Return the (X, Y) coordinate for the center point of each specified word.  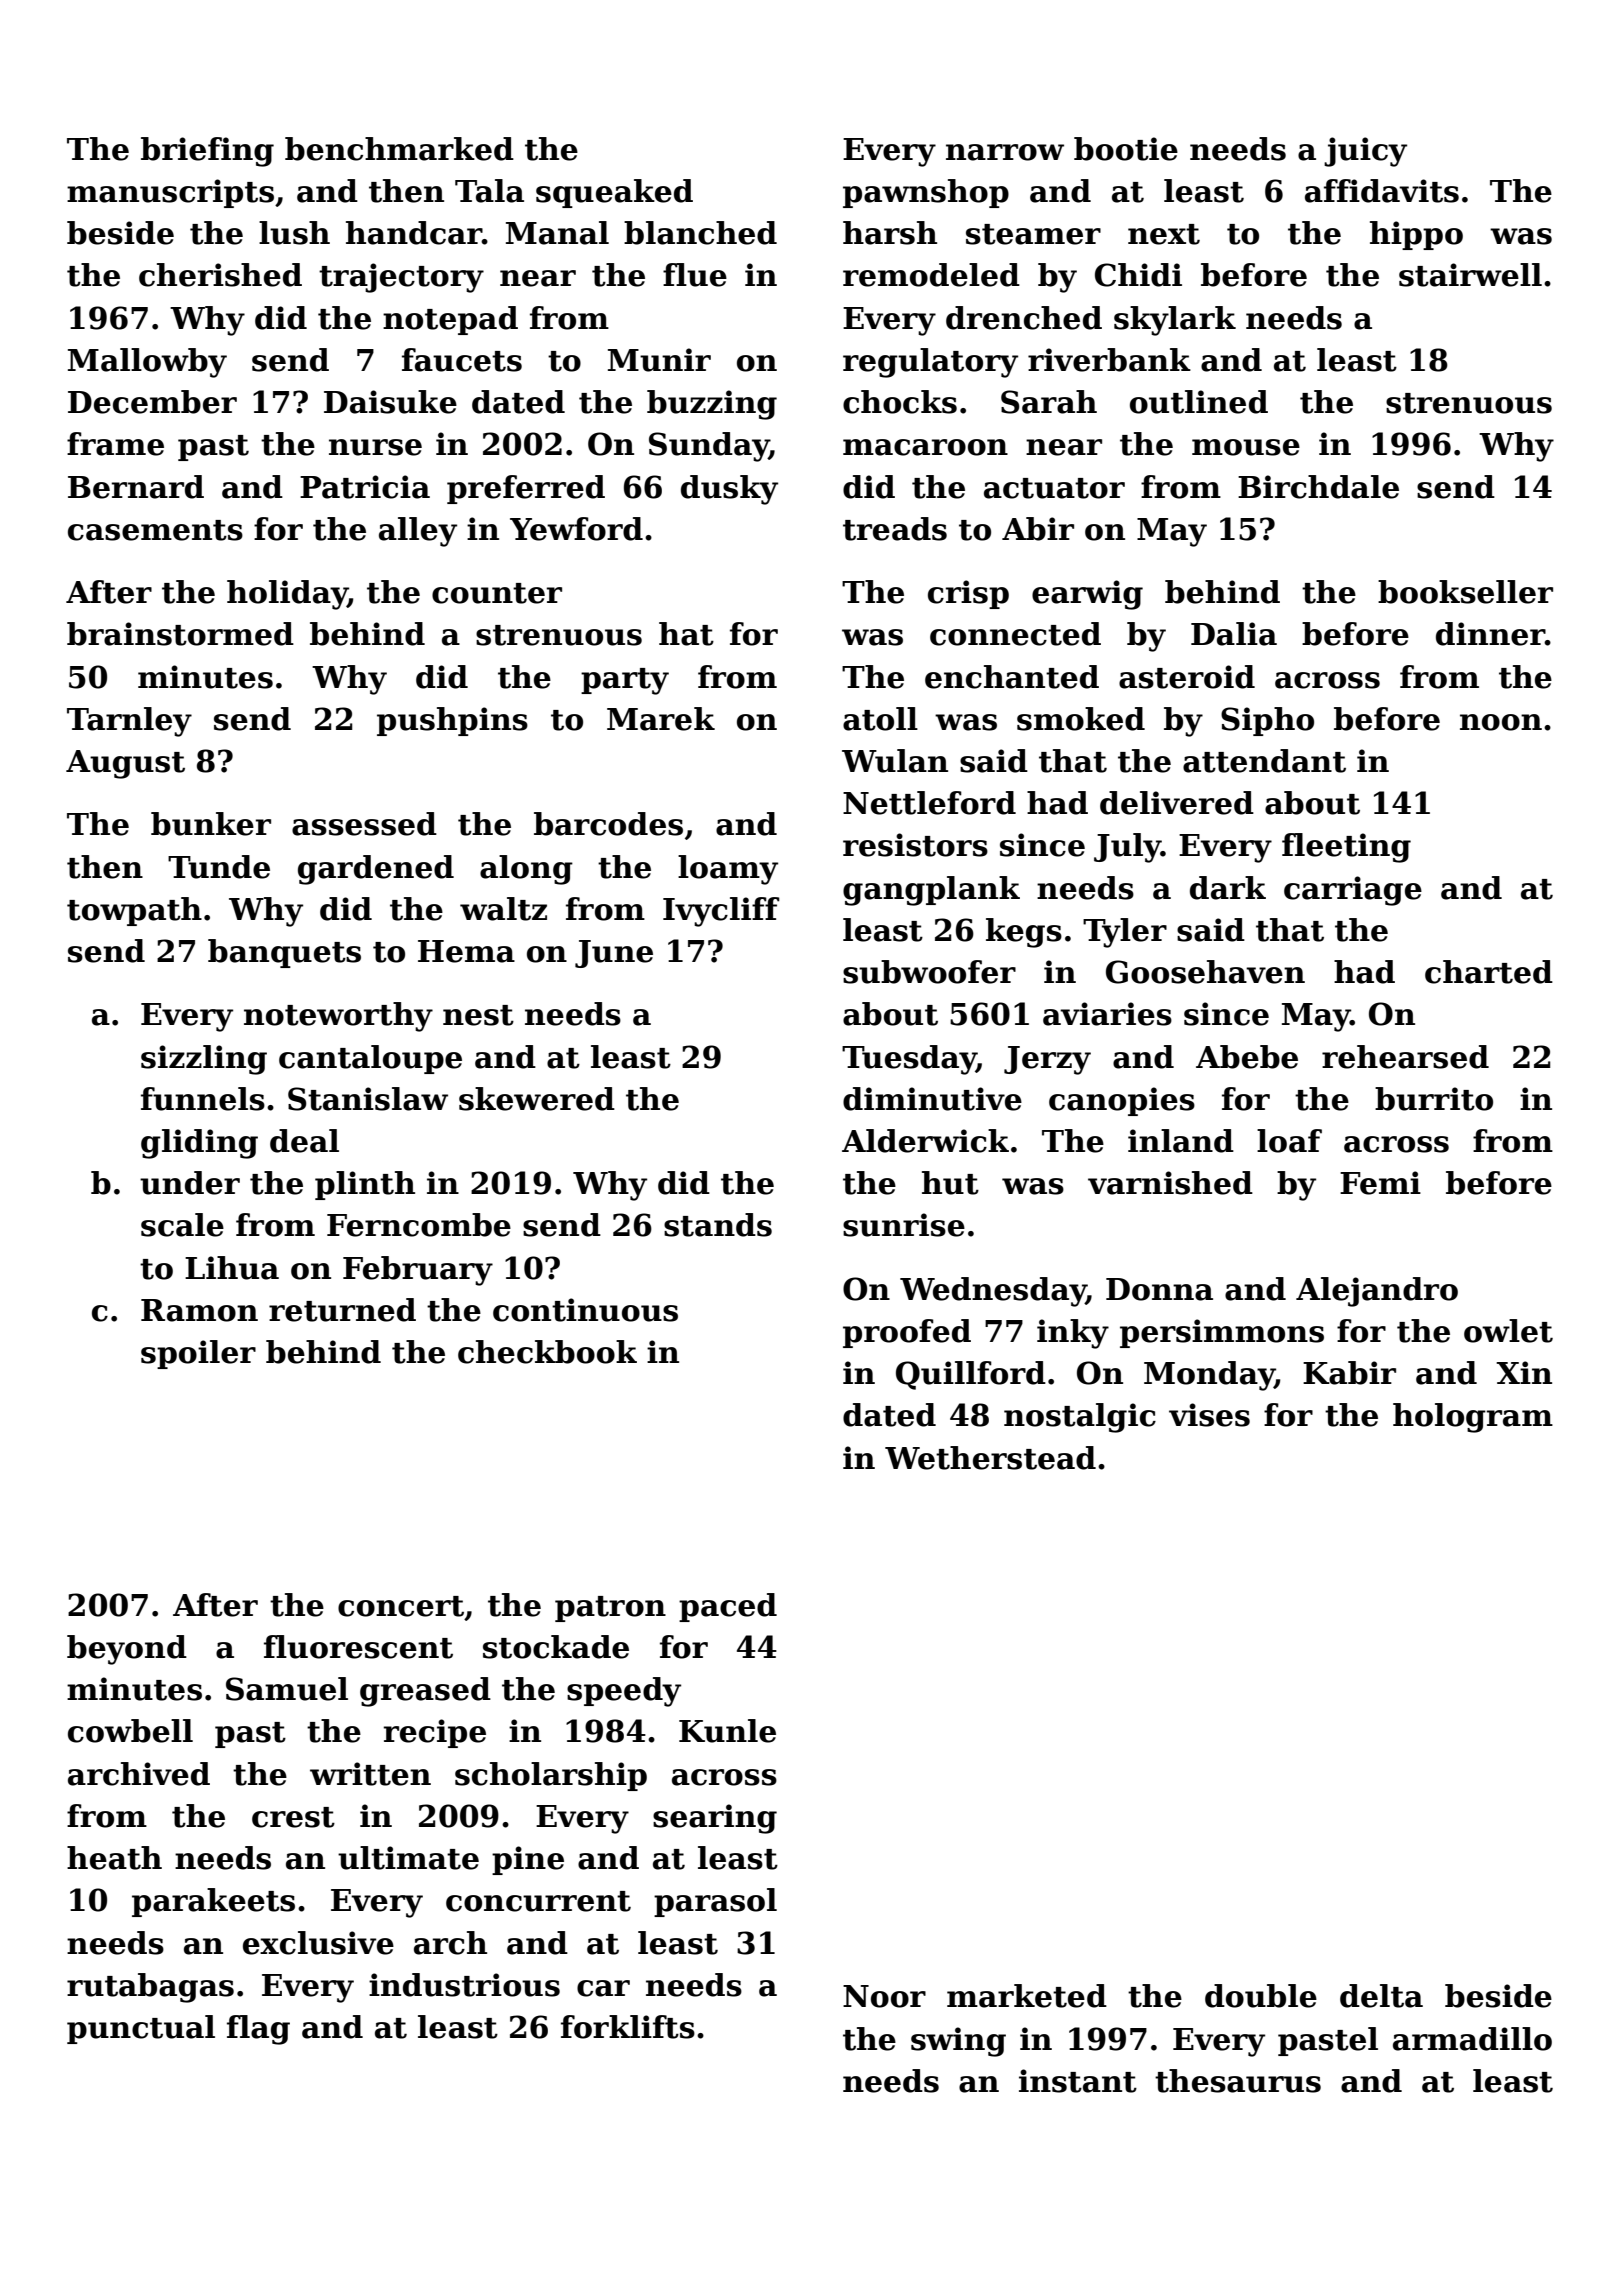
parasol (715, 1902)
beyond (127, 1650)
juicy (1365, 152)
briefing (207, 152)
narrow (1005, 152)
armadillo (1472, 2039)
